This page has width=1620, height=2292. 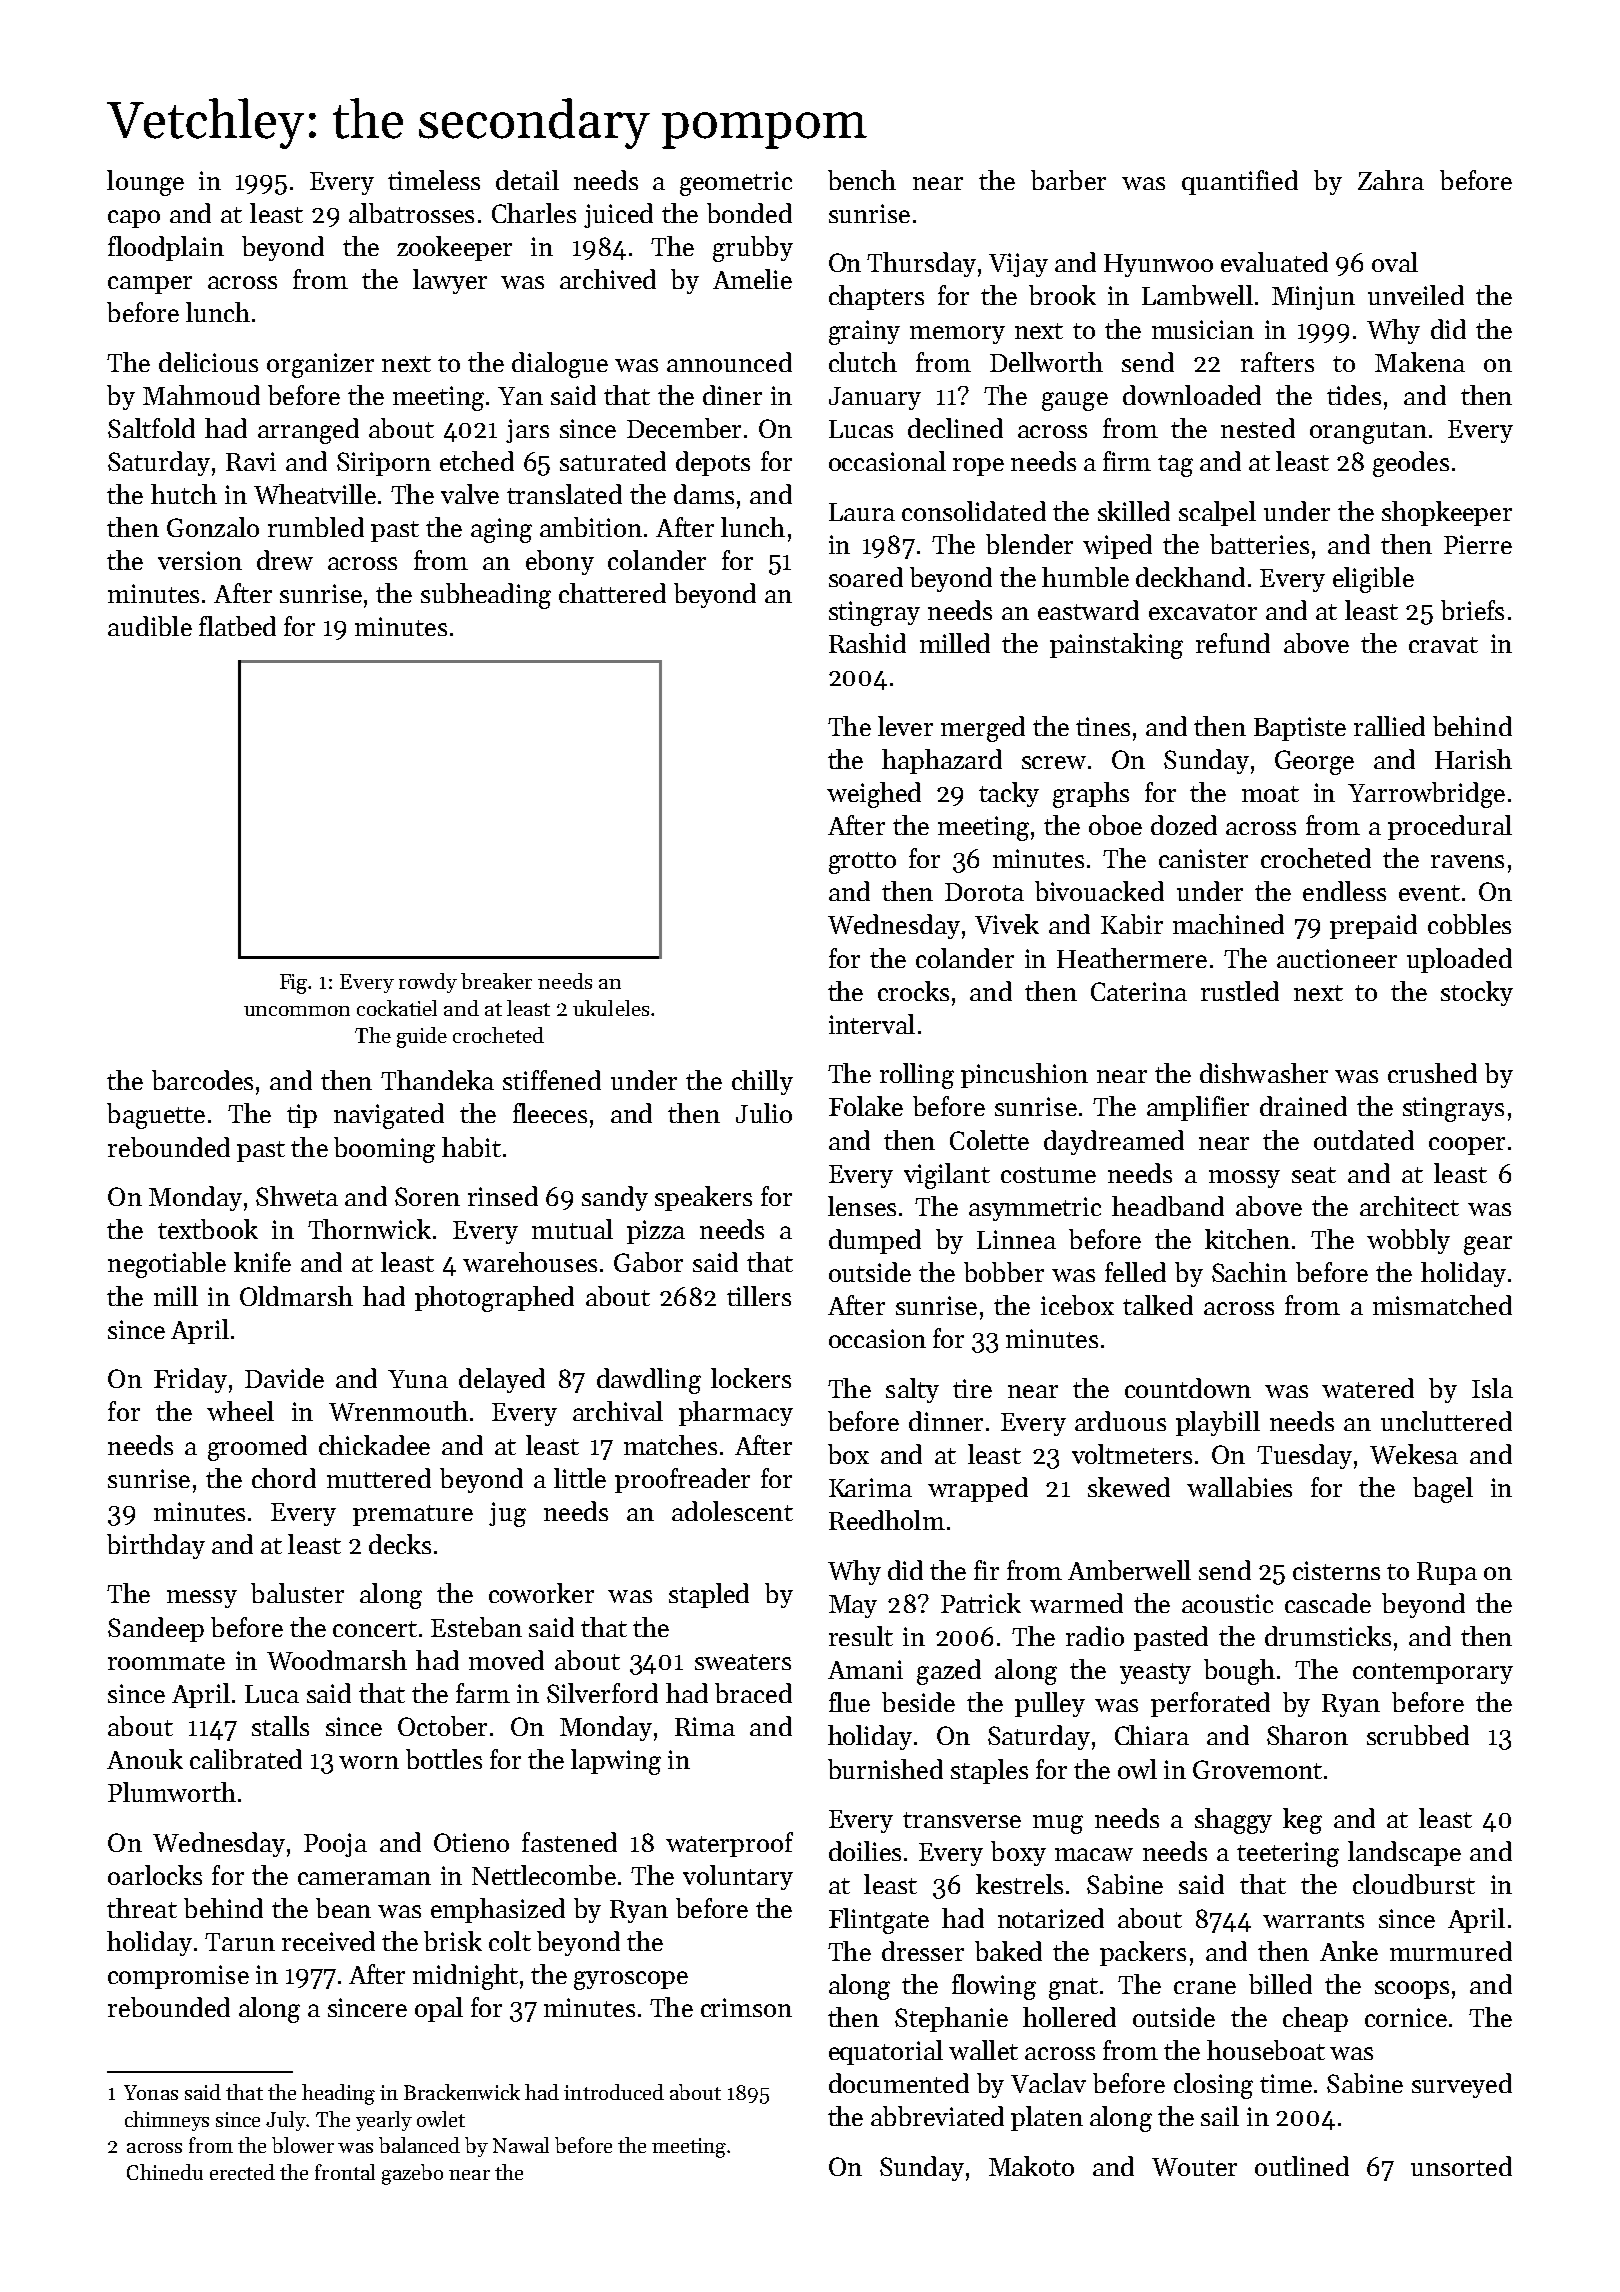 What do you see at coordinates (612, 593) in the page?
I see `chattered` at bounding box center [612, 593].
